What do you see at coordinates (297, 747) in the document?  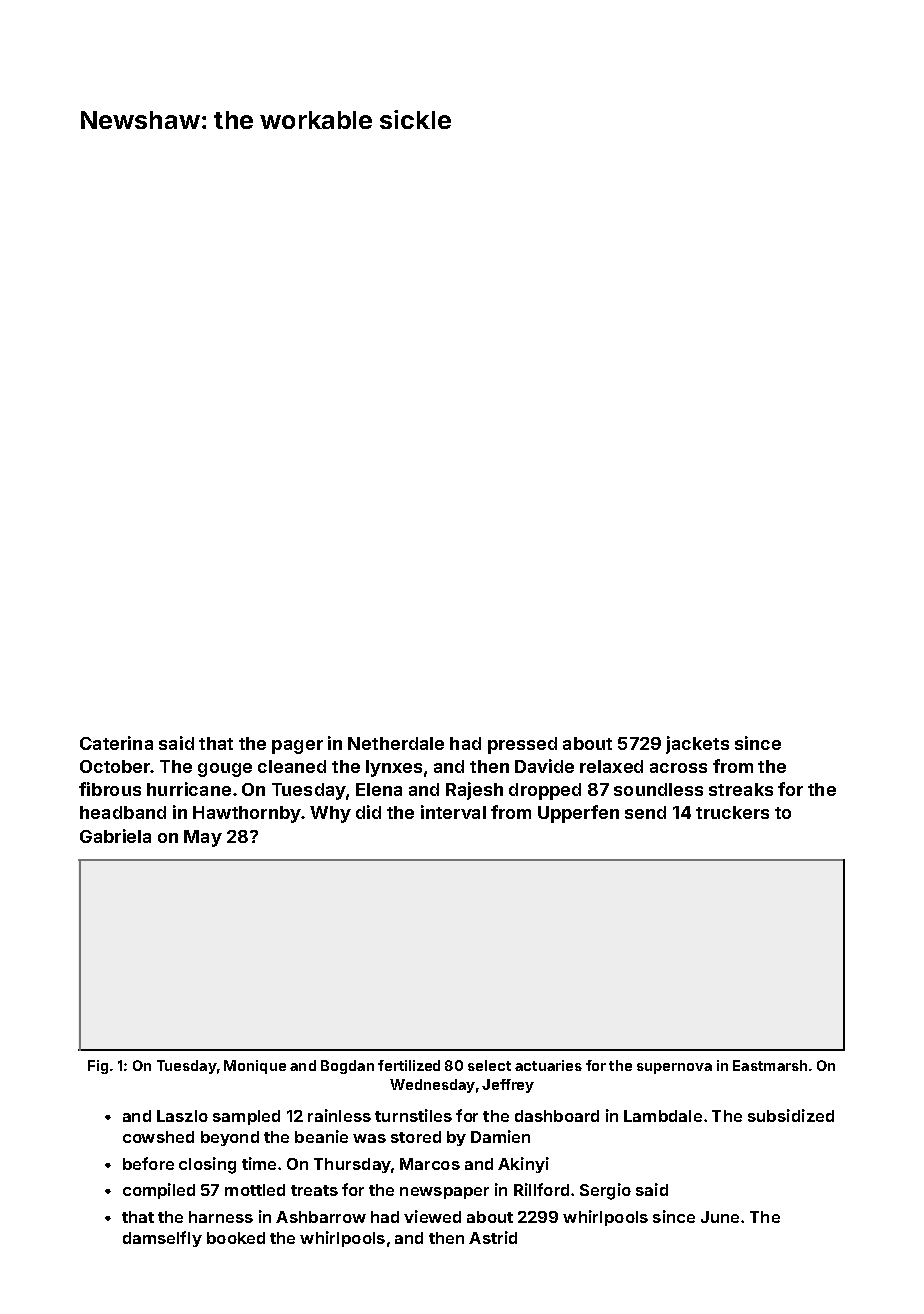 I see `pager` at bounding box center [297, 747].
